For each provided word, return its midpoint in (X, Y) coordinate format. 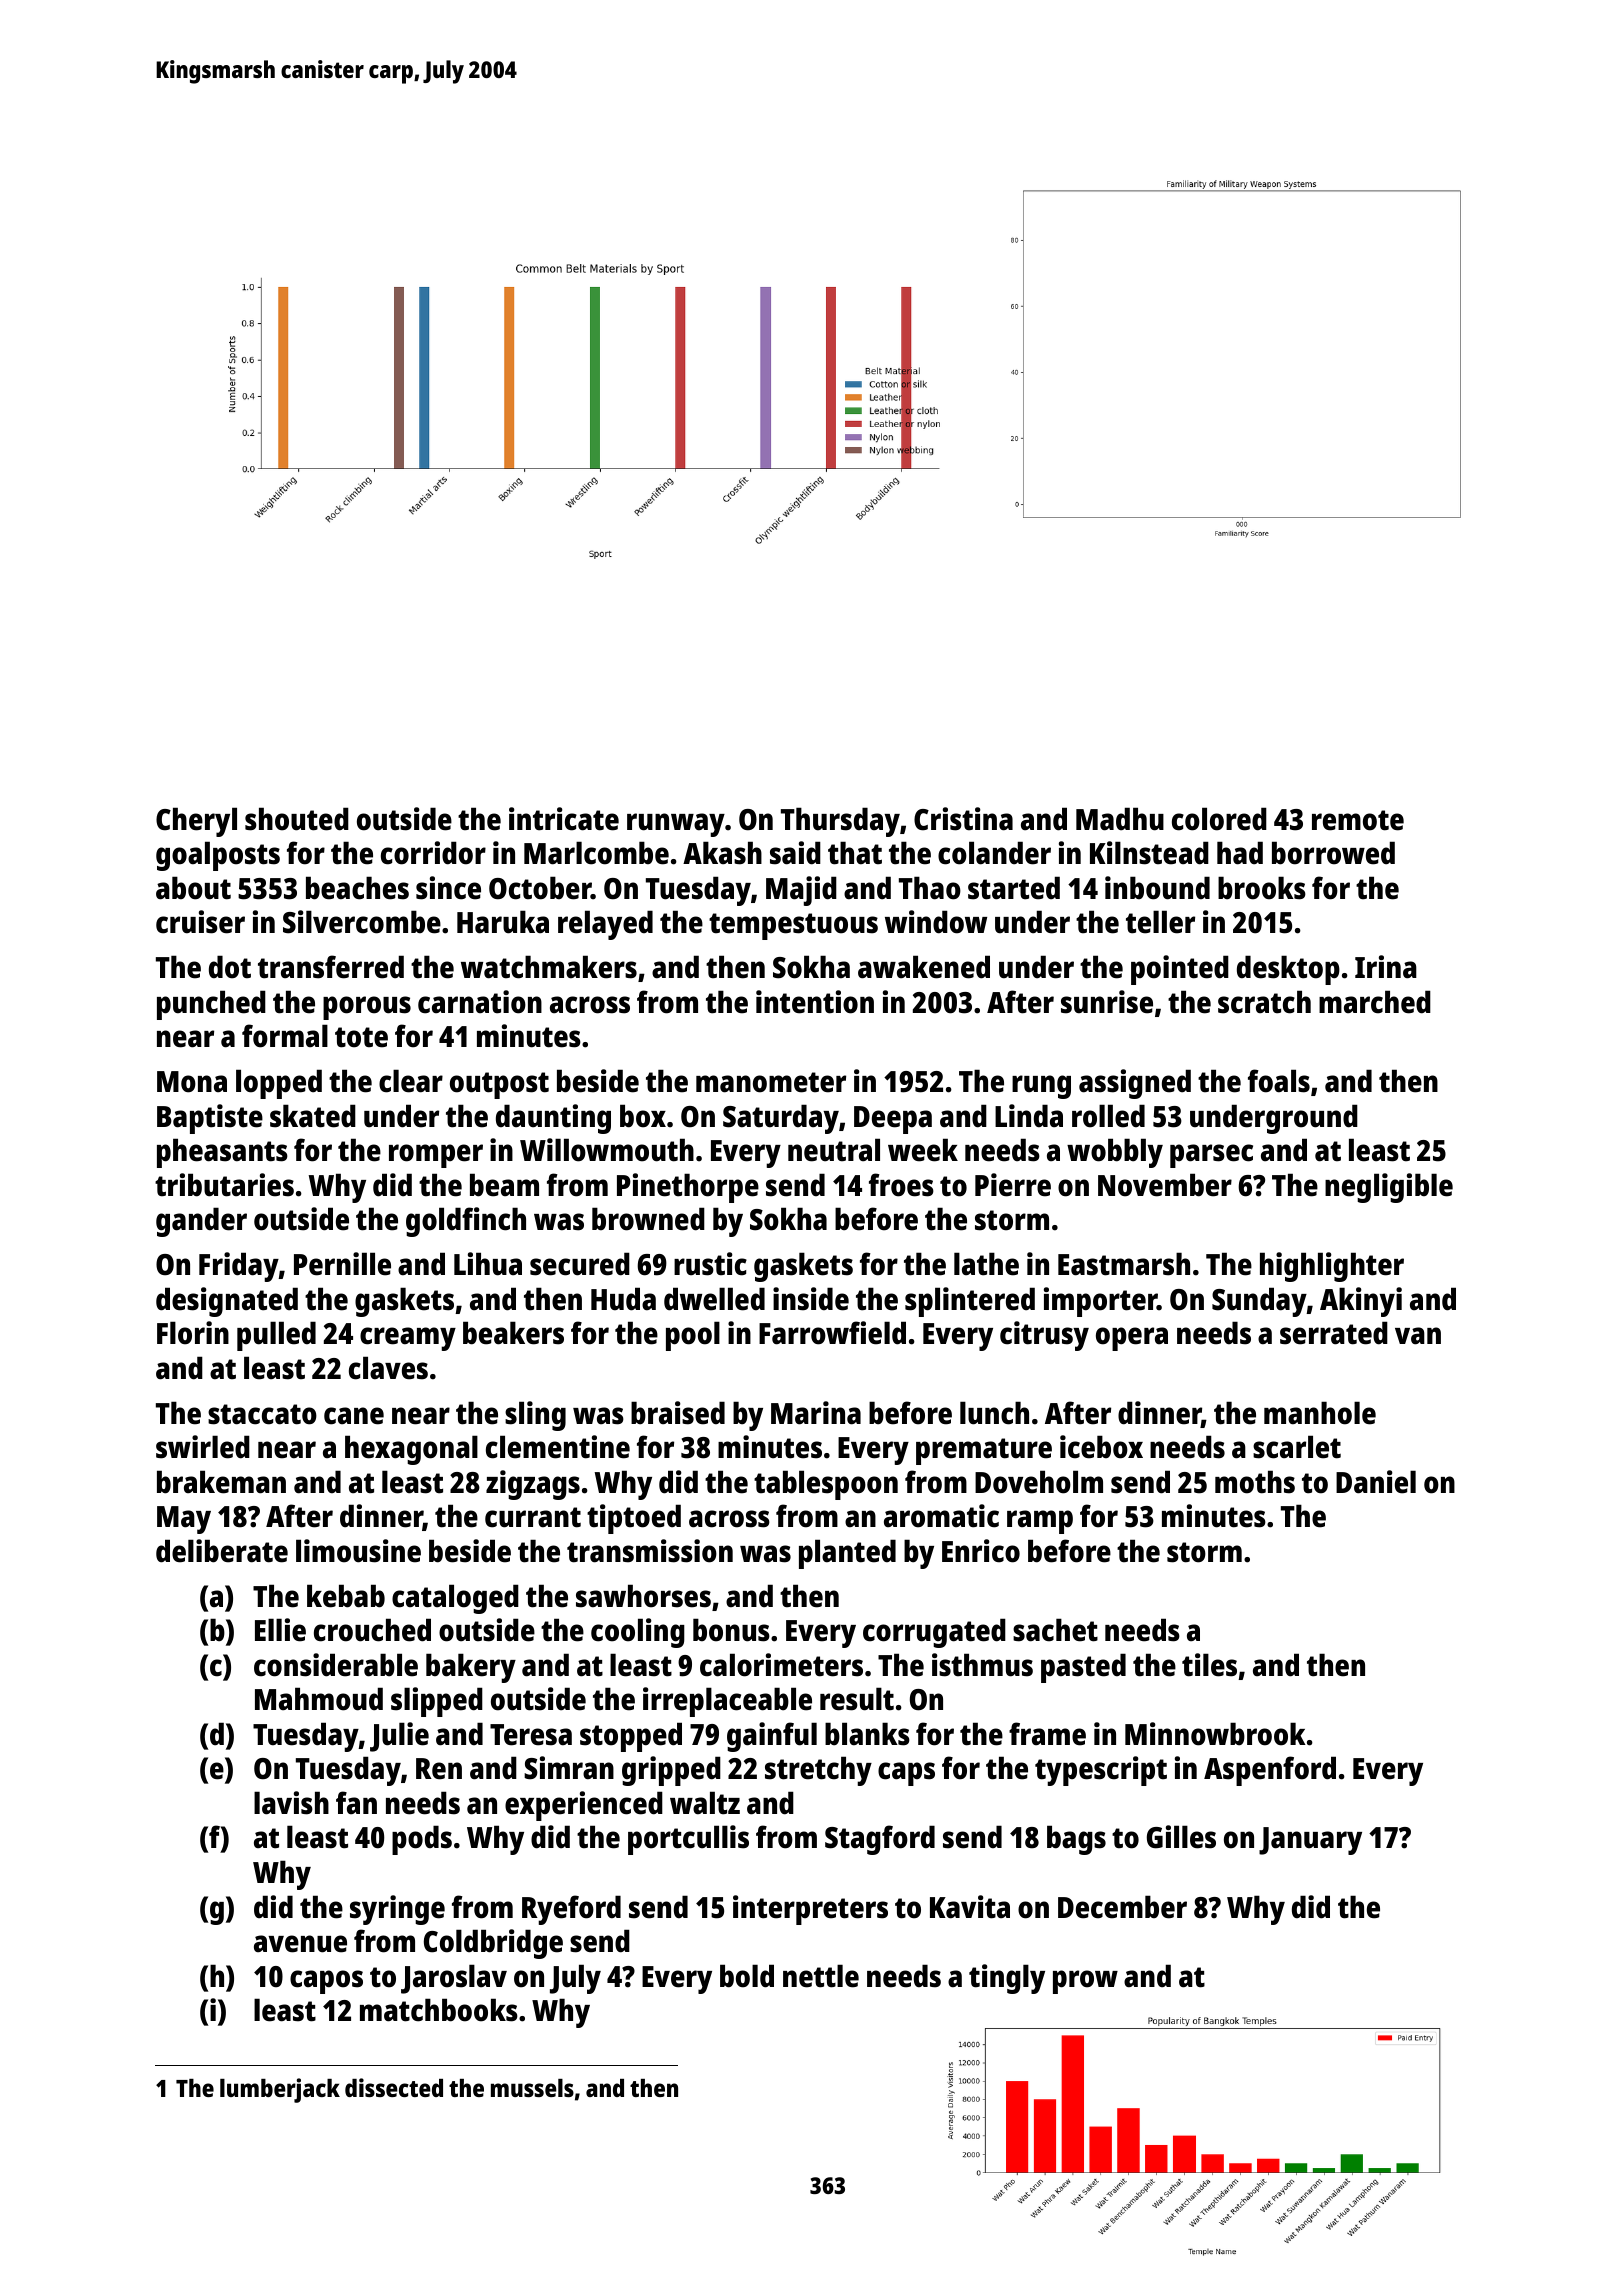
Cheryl (196, 822)
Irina (1386, 967)
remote (1358, 820)
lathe (986, 1264)
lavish (291, 1803)
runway (676, 825)
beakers (513, 1333)
